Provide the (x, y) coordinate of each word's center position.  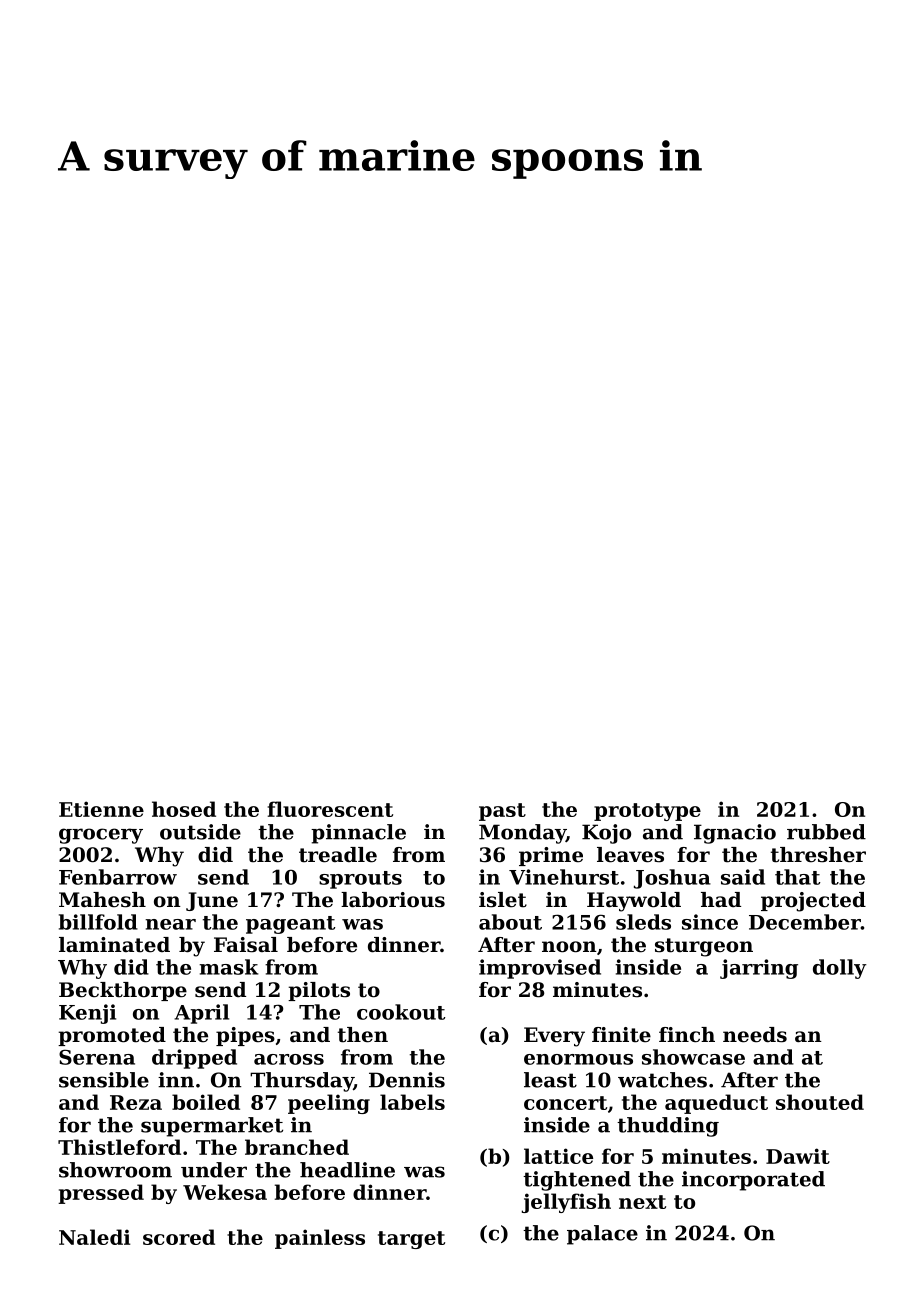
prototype (647, 812)
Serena (97, 1057)
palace (602, 1235)
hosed (184, 809)
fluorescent (330, 809)
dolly (840, 969)
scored (179, 1237)
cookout (401, 1012)
